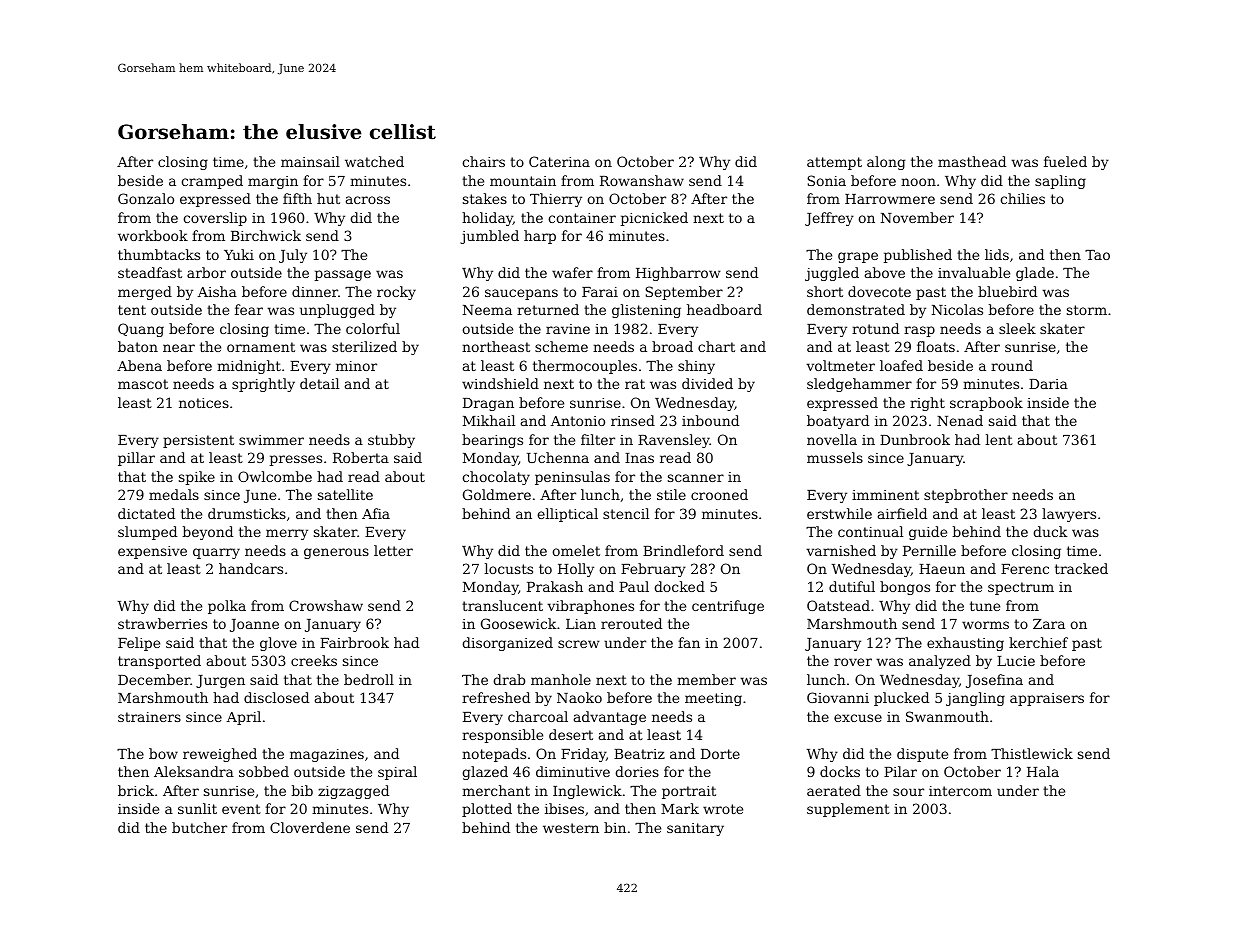 The height and width of the screenshot is (952, 1233). I want to click on merchant, so click(496, 790).
